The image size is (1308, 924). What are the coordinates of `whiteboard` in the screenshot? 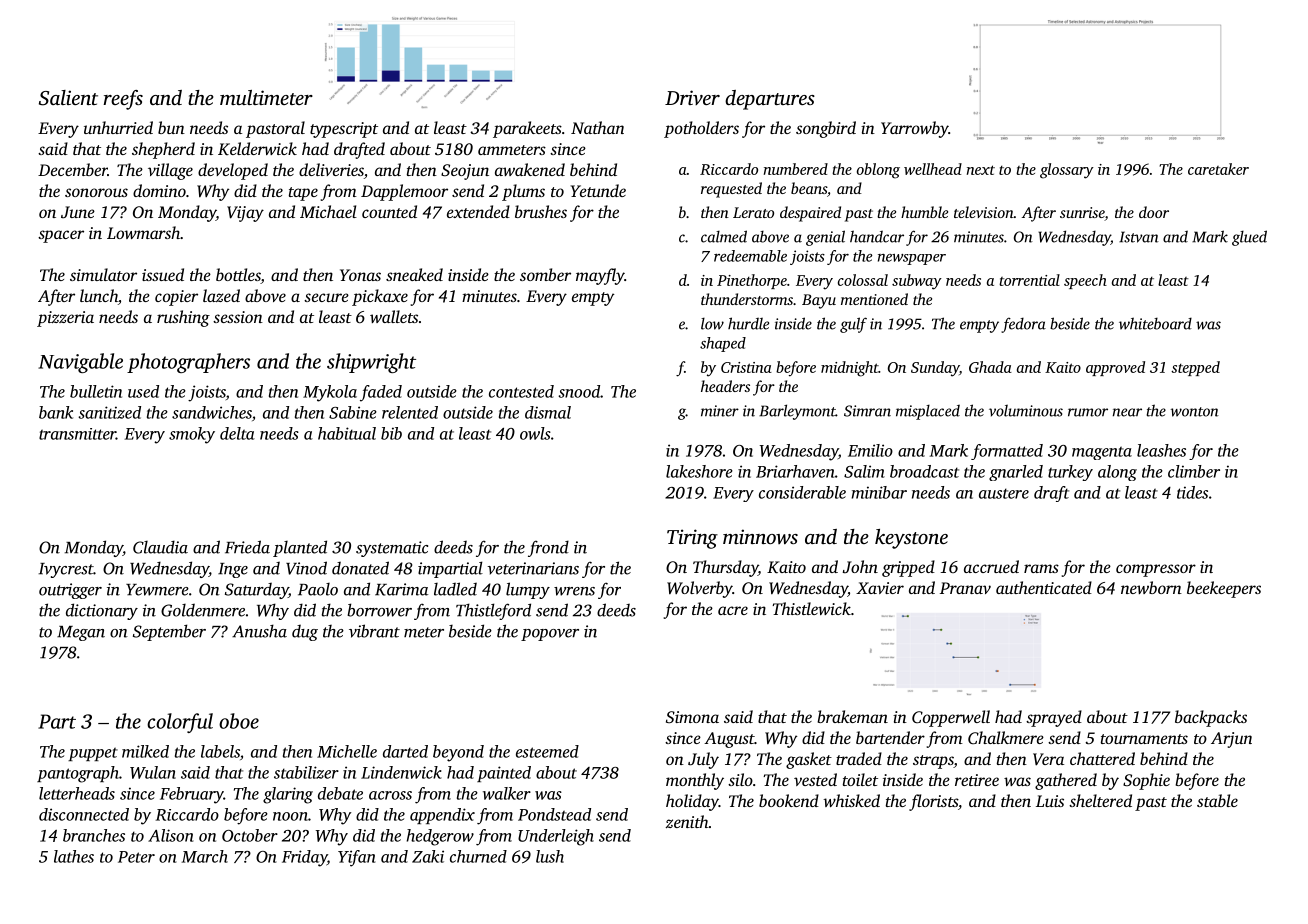 It's located at (1155, 323).
